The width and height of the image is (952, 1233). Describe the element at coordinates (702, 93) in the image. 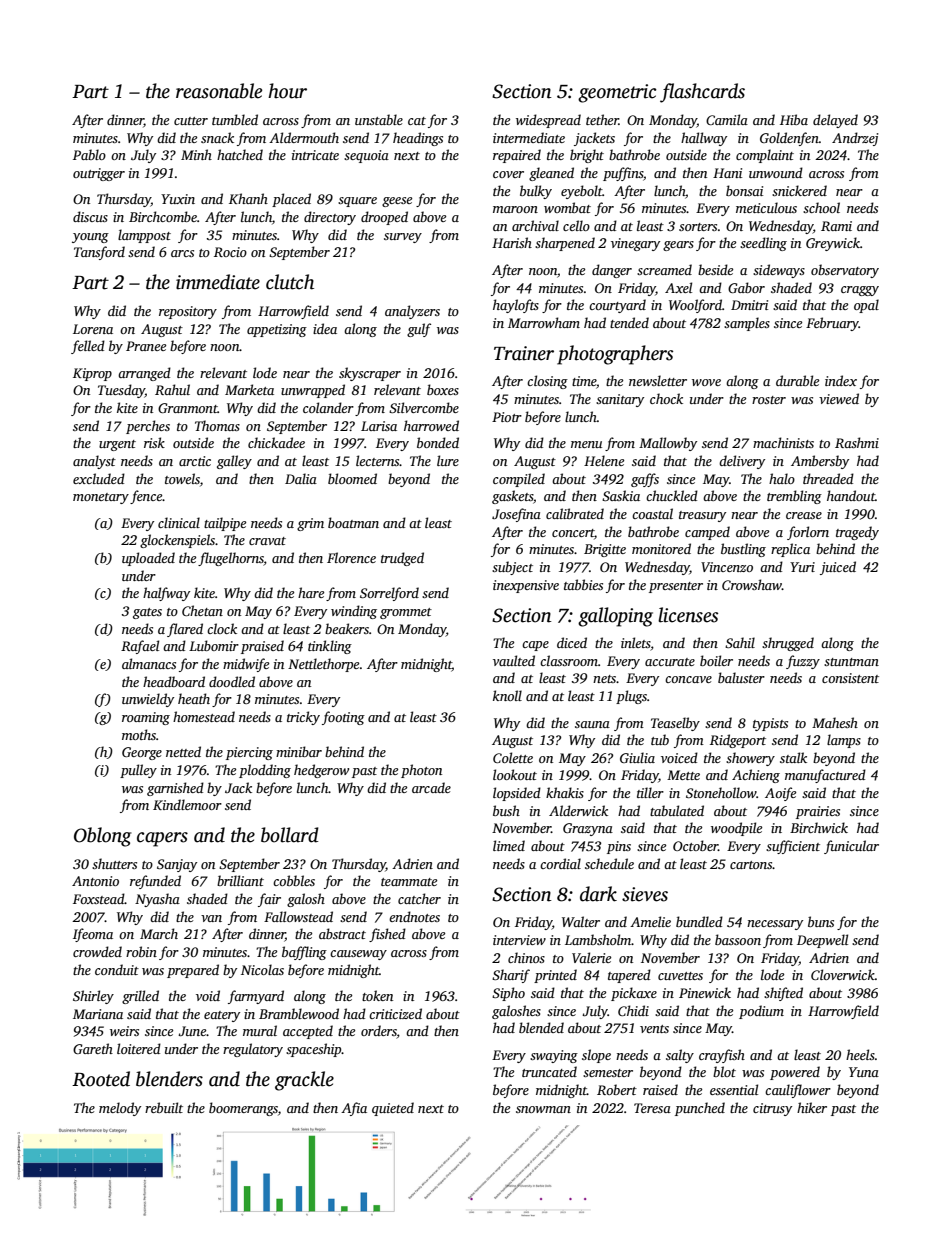

I see `flashcards` at that location.
